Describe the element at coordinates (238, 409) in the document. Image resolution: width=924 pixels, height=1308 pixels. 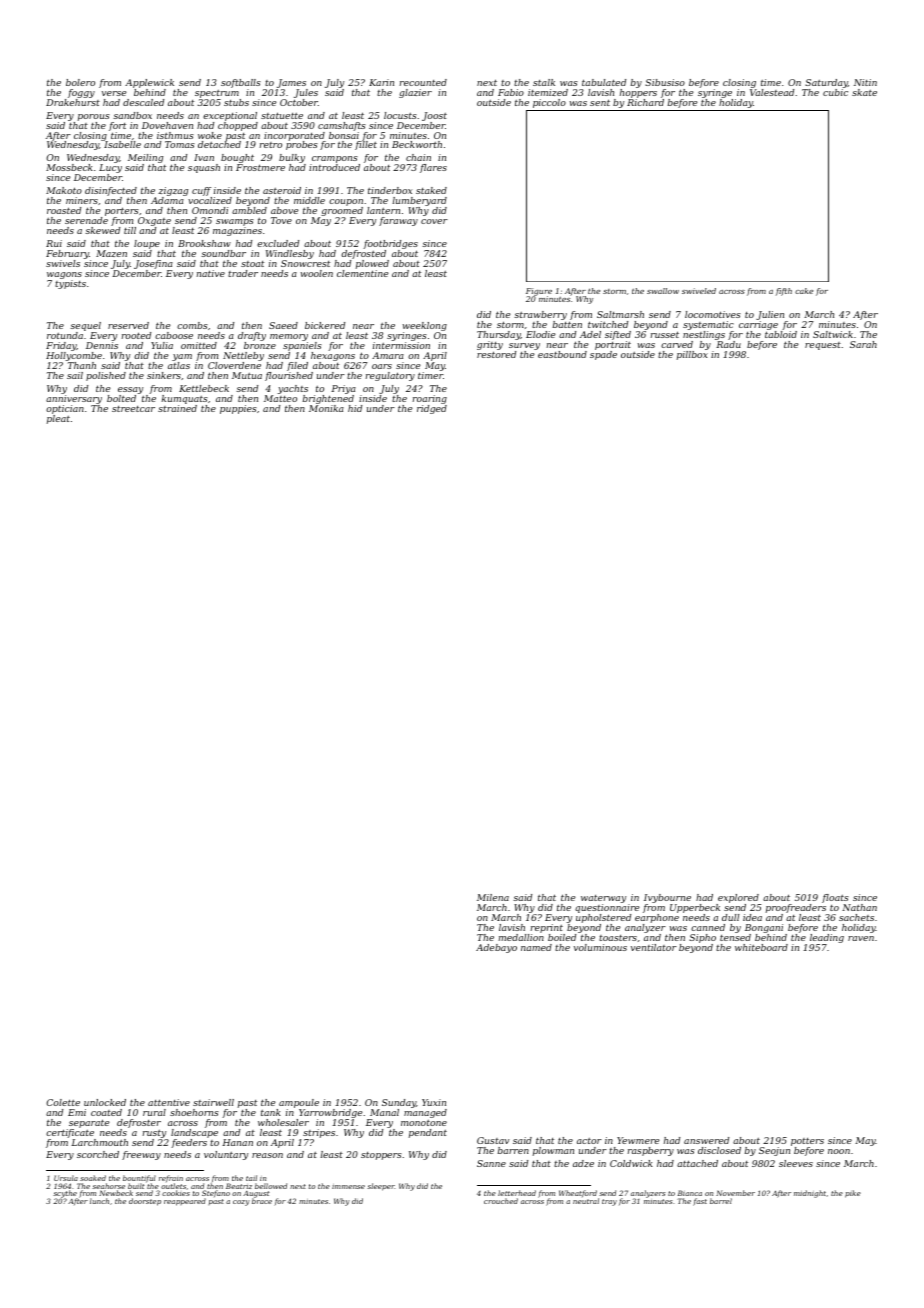
I see `puppies` at that location.
